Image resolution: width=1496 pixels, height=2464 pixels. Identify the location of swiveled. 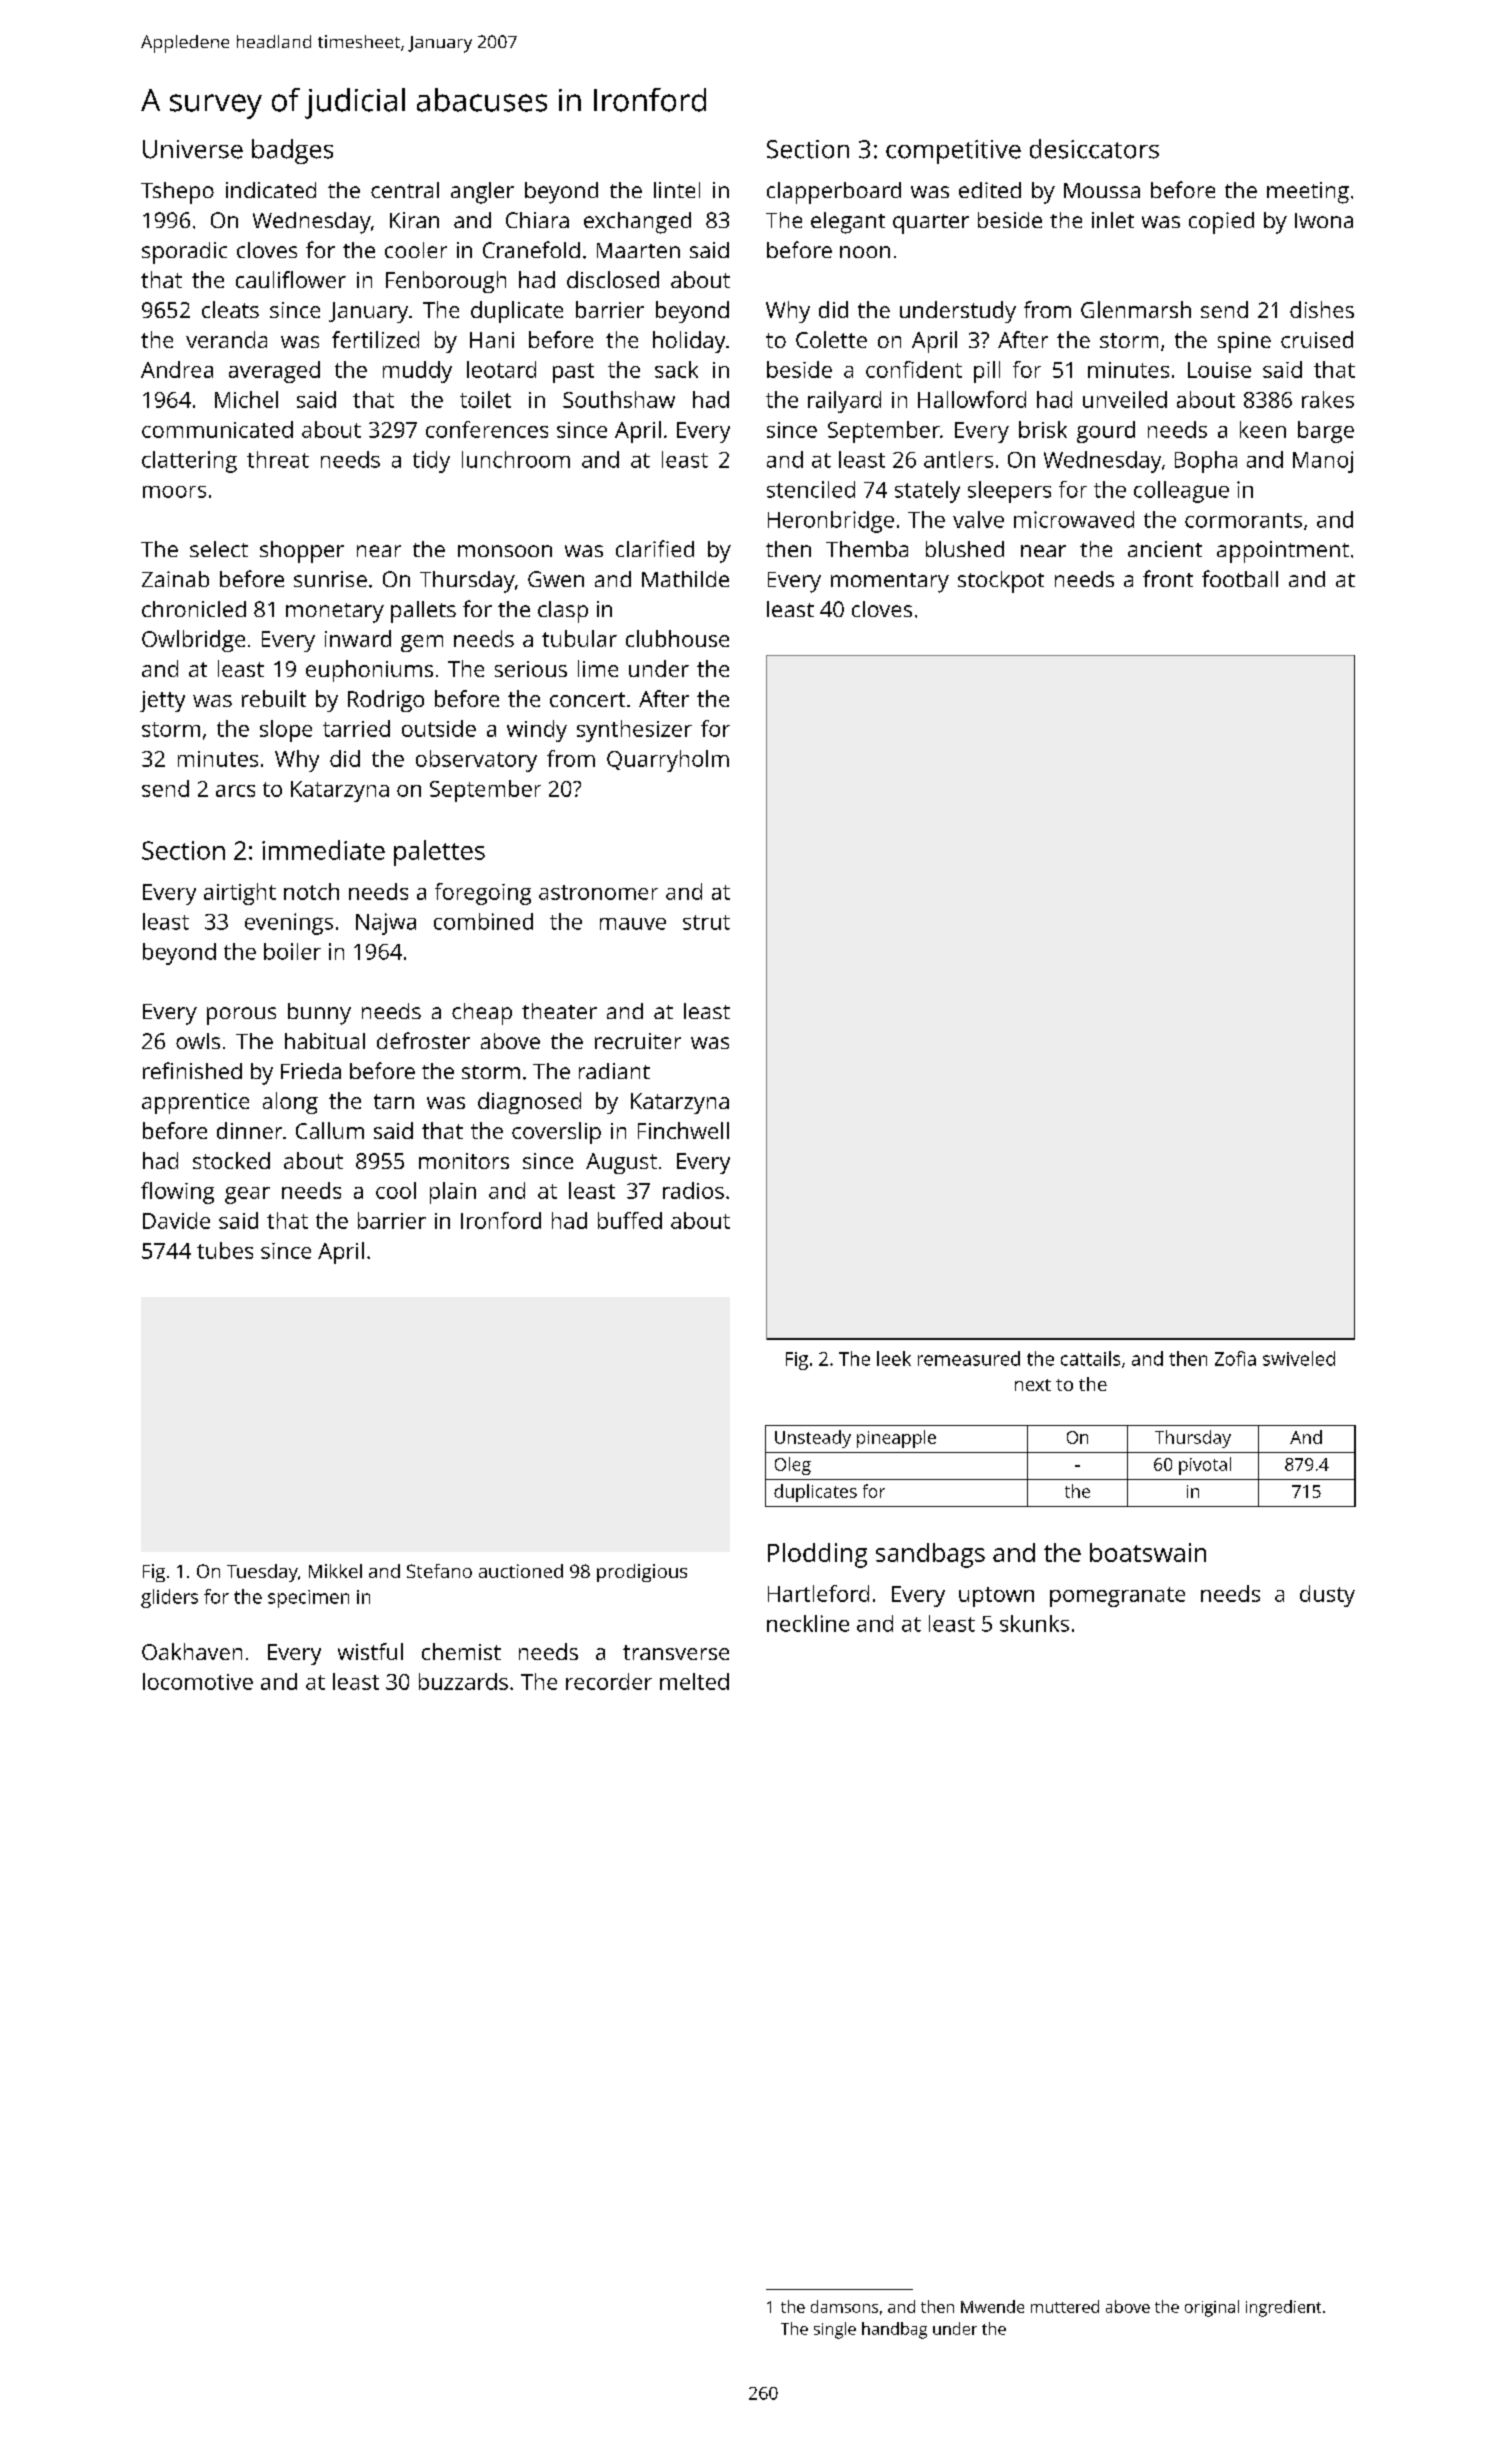
(1299, 1358).
